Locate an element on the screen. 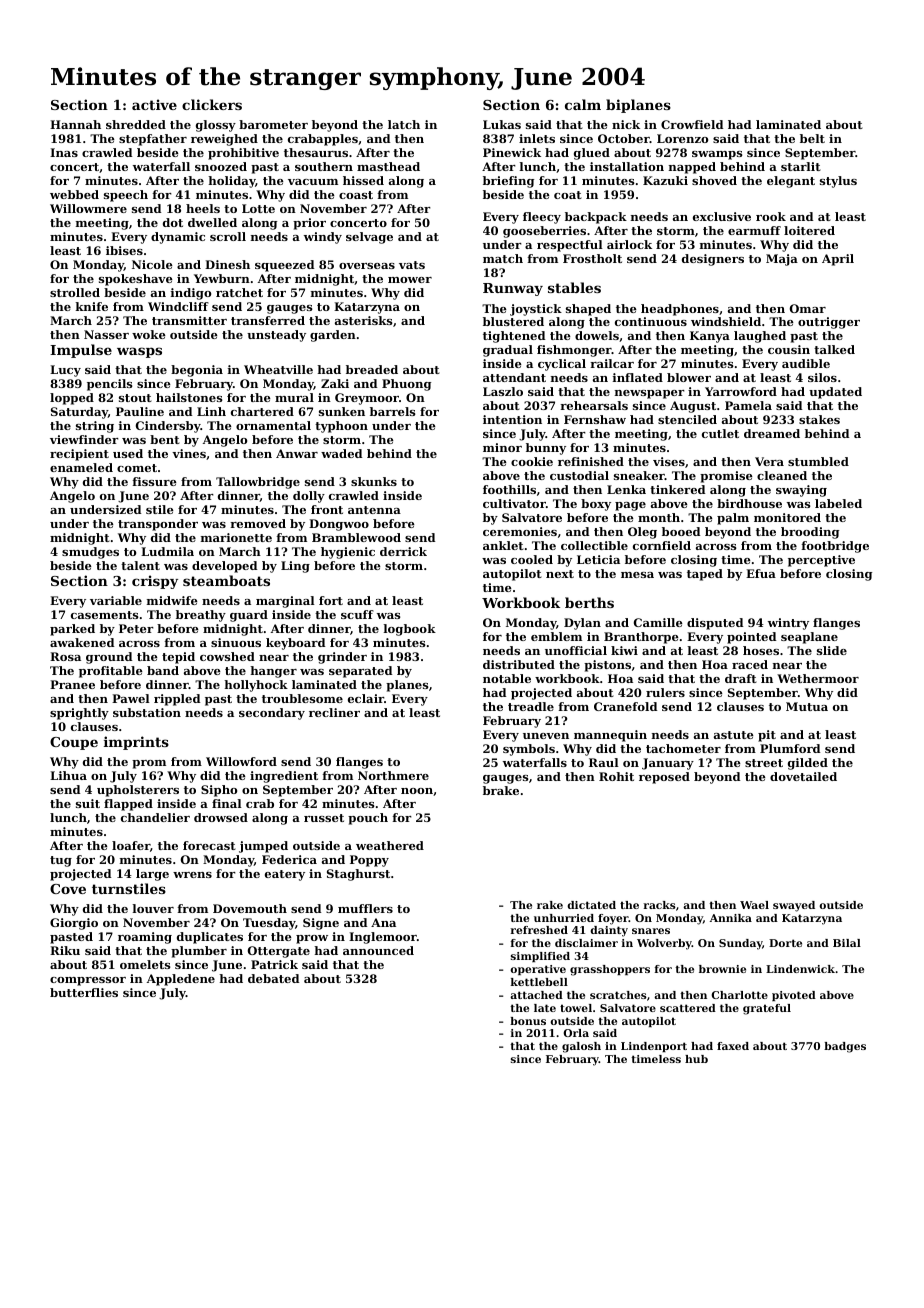 The height and width of the screenshot is (1308, 924). uneven is located at coordinates (546, 736).
